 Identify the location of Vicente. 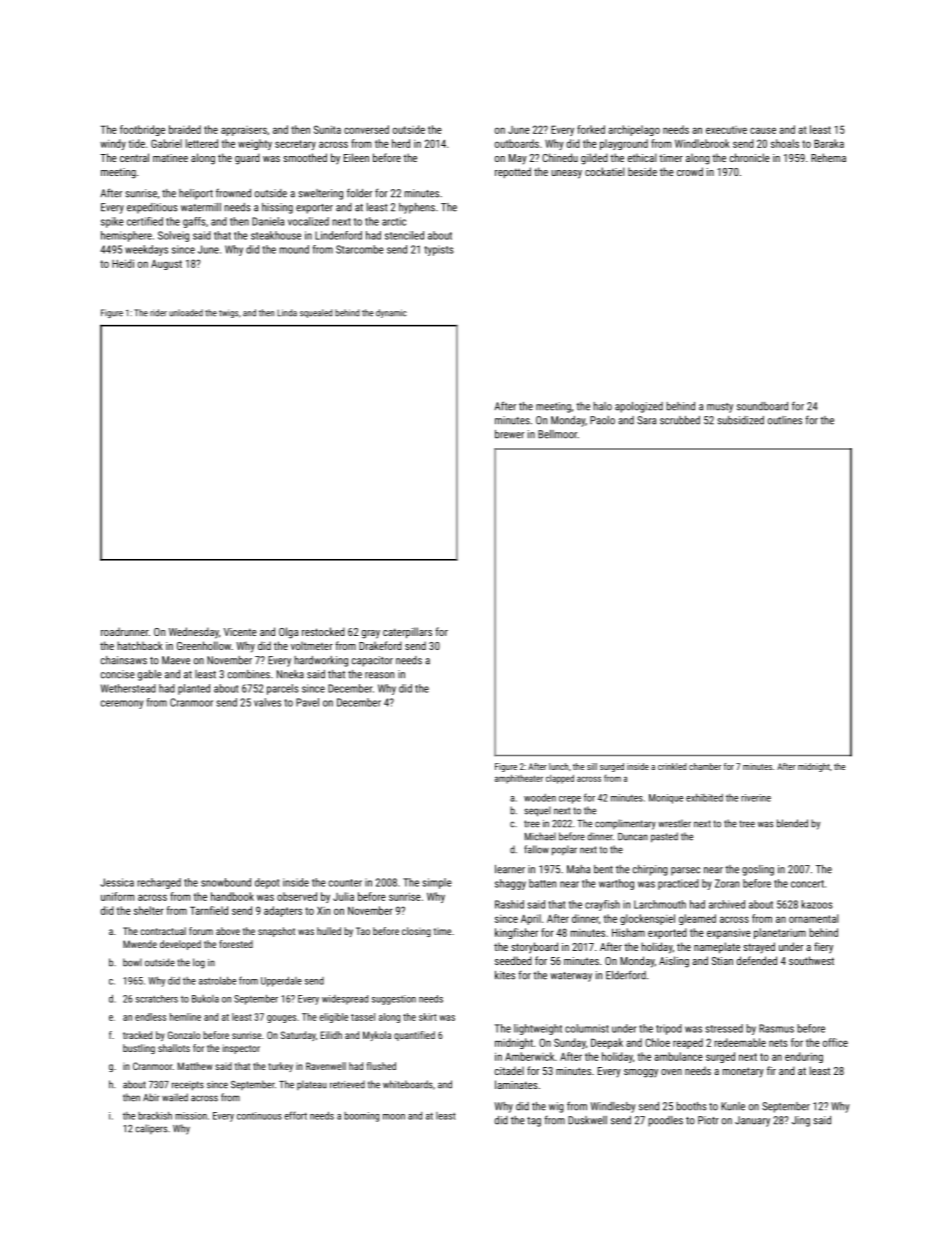
(240, 632).
